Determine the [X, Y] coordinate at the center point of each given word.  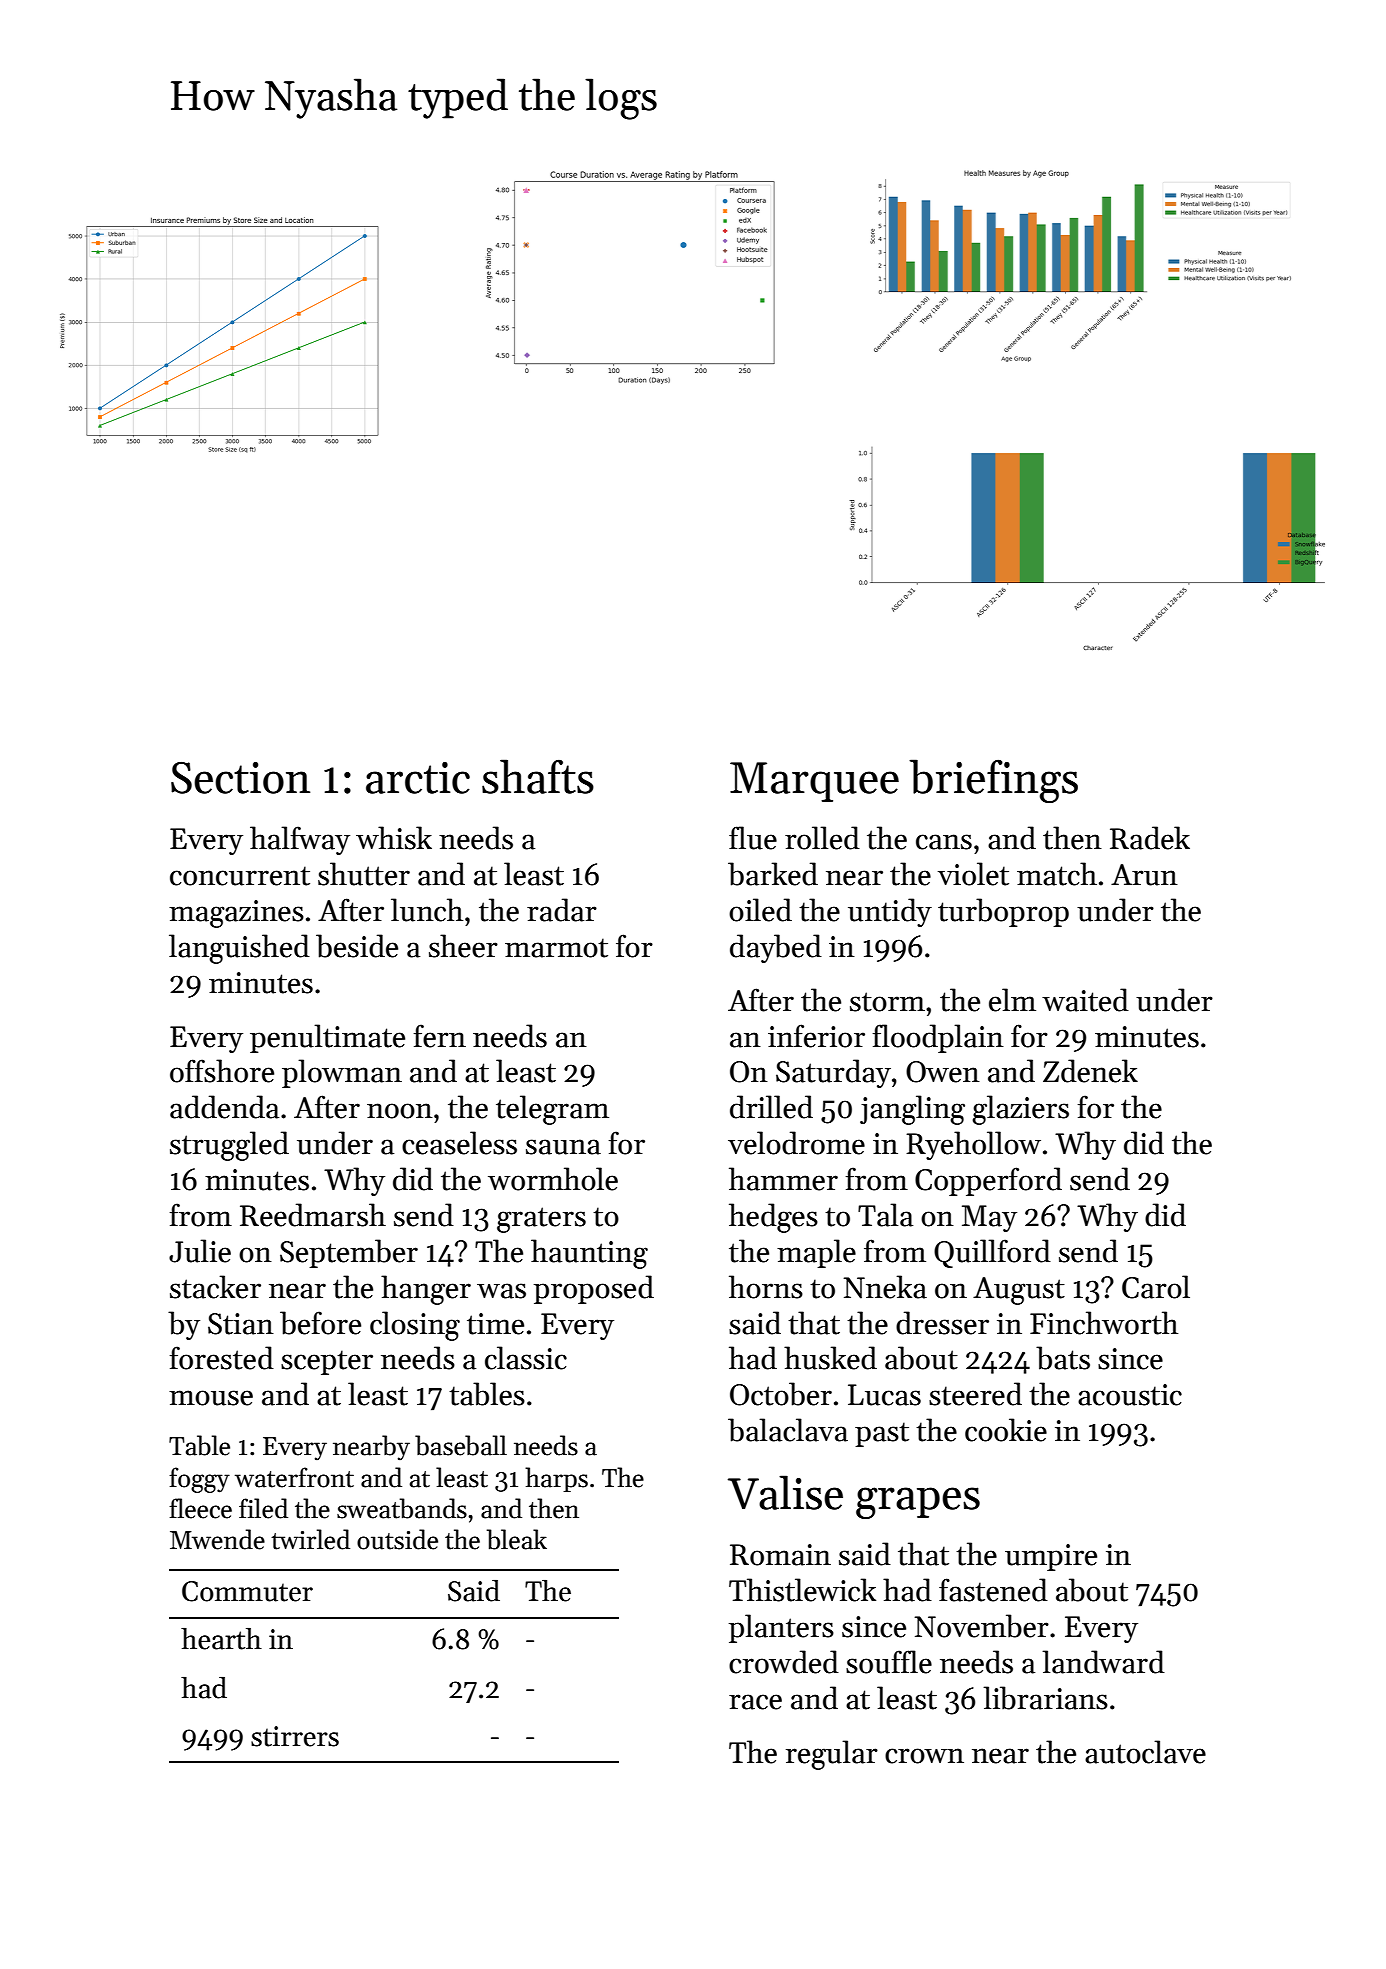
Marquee [814, 782]
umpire [1051, 1557]
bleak [517, 1539]
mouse [211, 1398]
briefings [993, 781]
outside [397, 1539]
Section [240, 778]
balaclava [788, 1430]
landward [1103, 1662]
